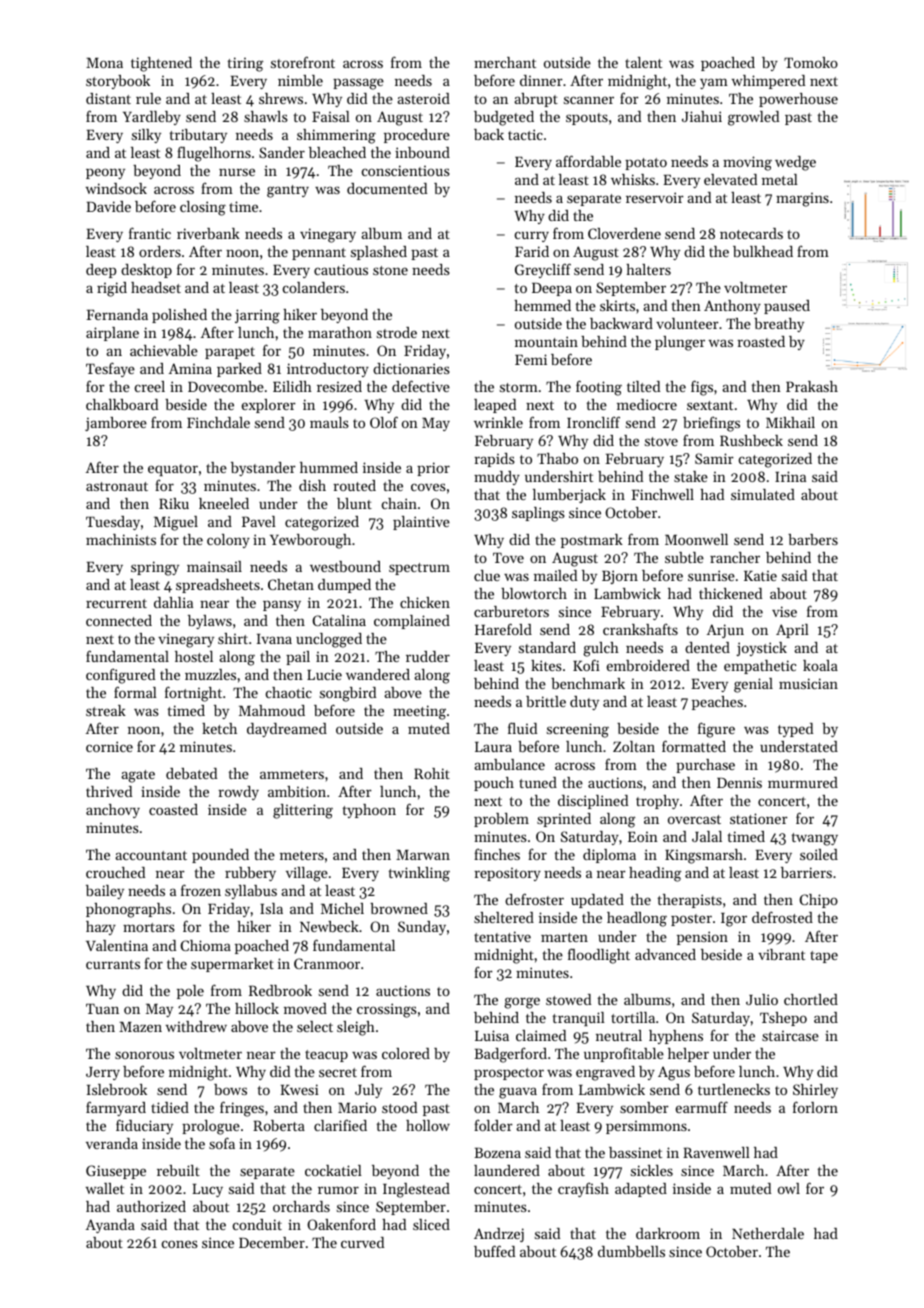  I want to click on briefings, so click(711, 424).
